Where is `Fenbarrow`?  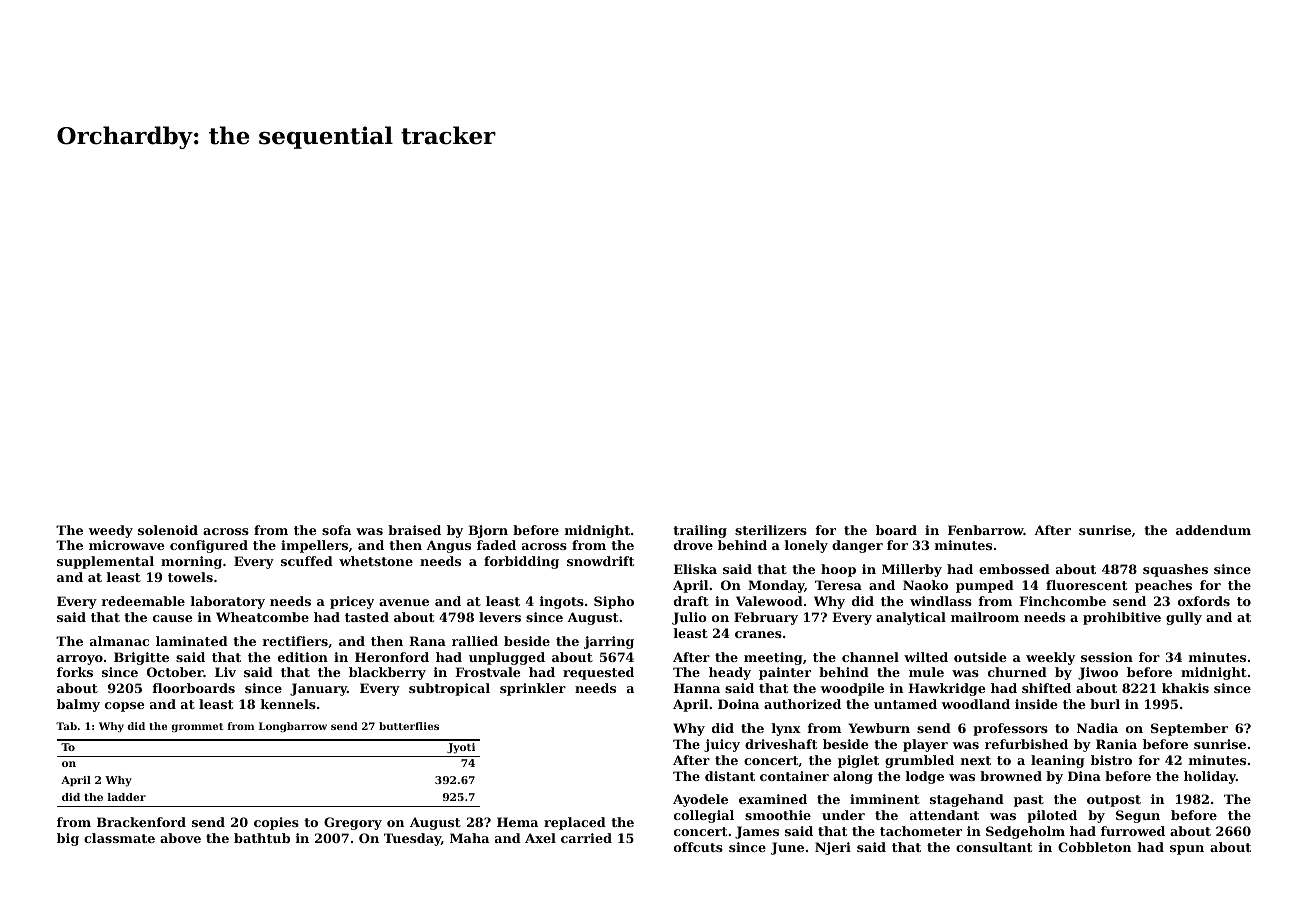 Fenbarrow is located at coordinates (986, 530).
